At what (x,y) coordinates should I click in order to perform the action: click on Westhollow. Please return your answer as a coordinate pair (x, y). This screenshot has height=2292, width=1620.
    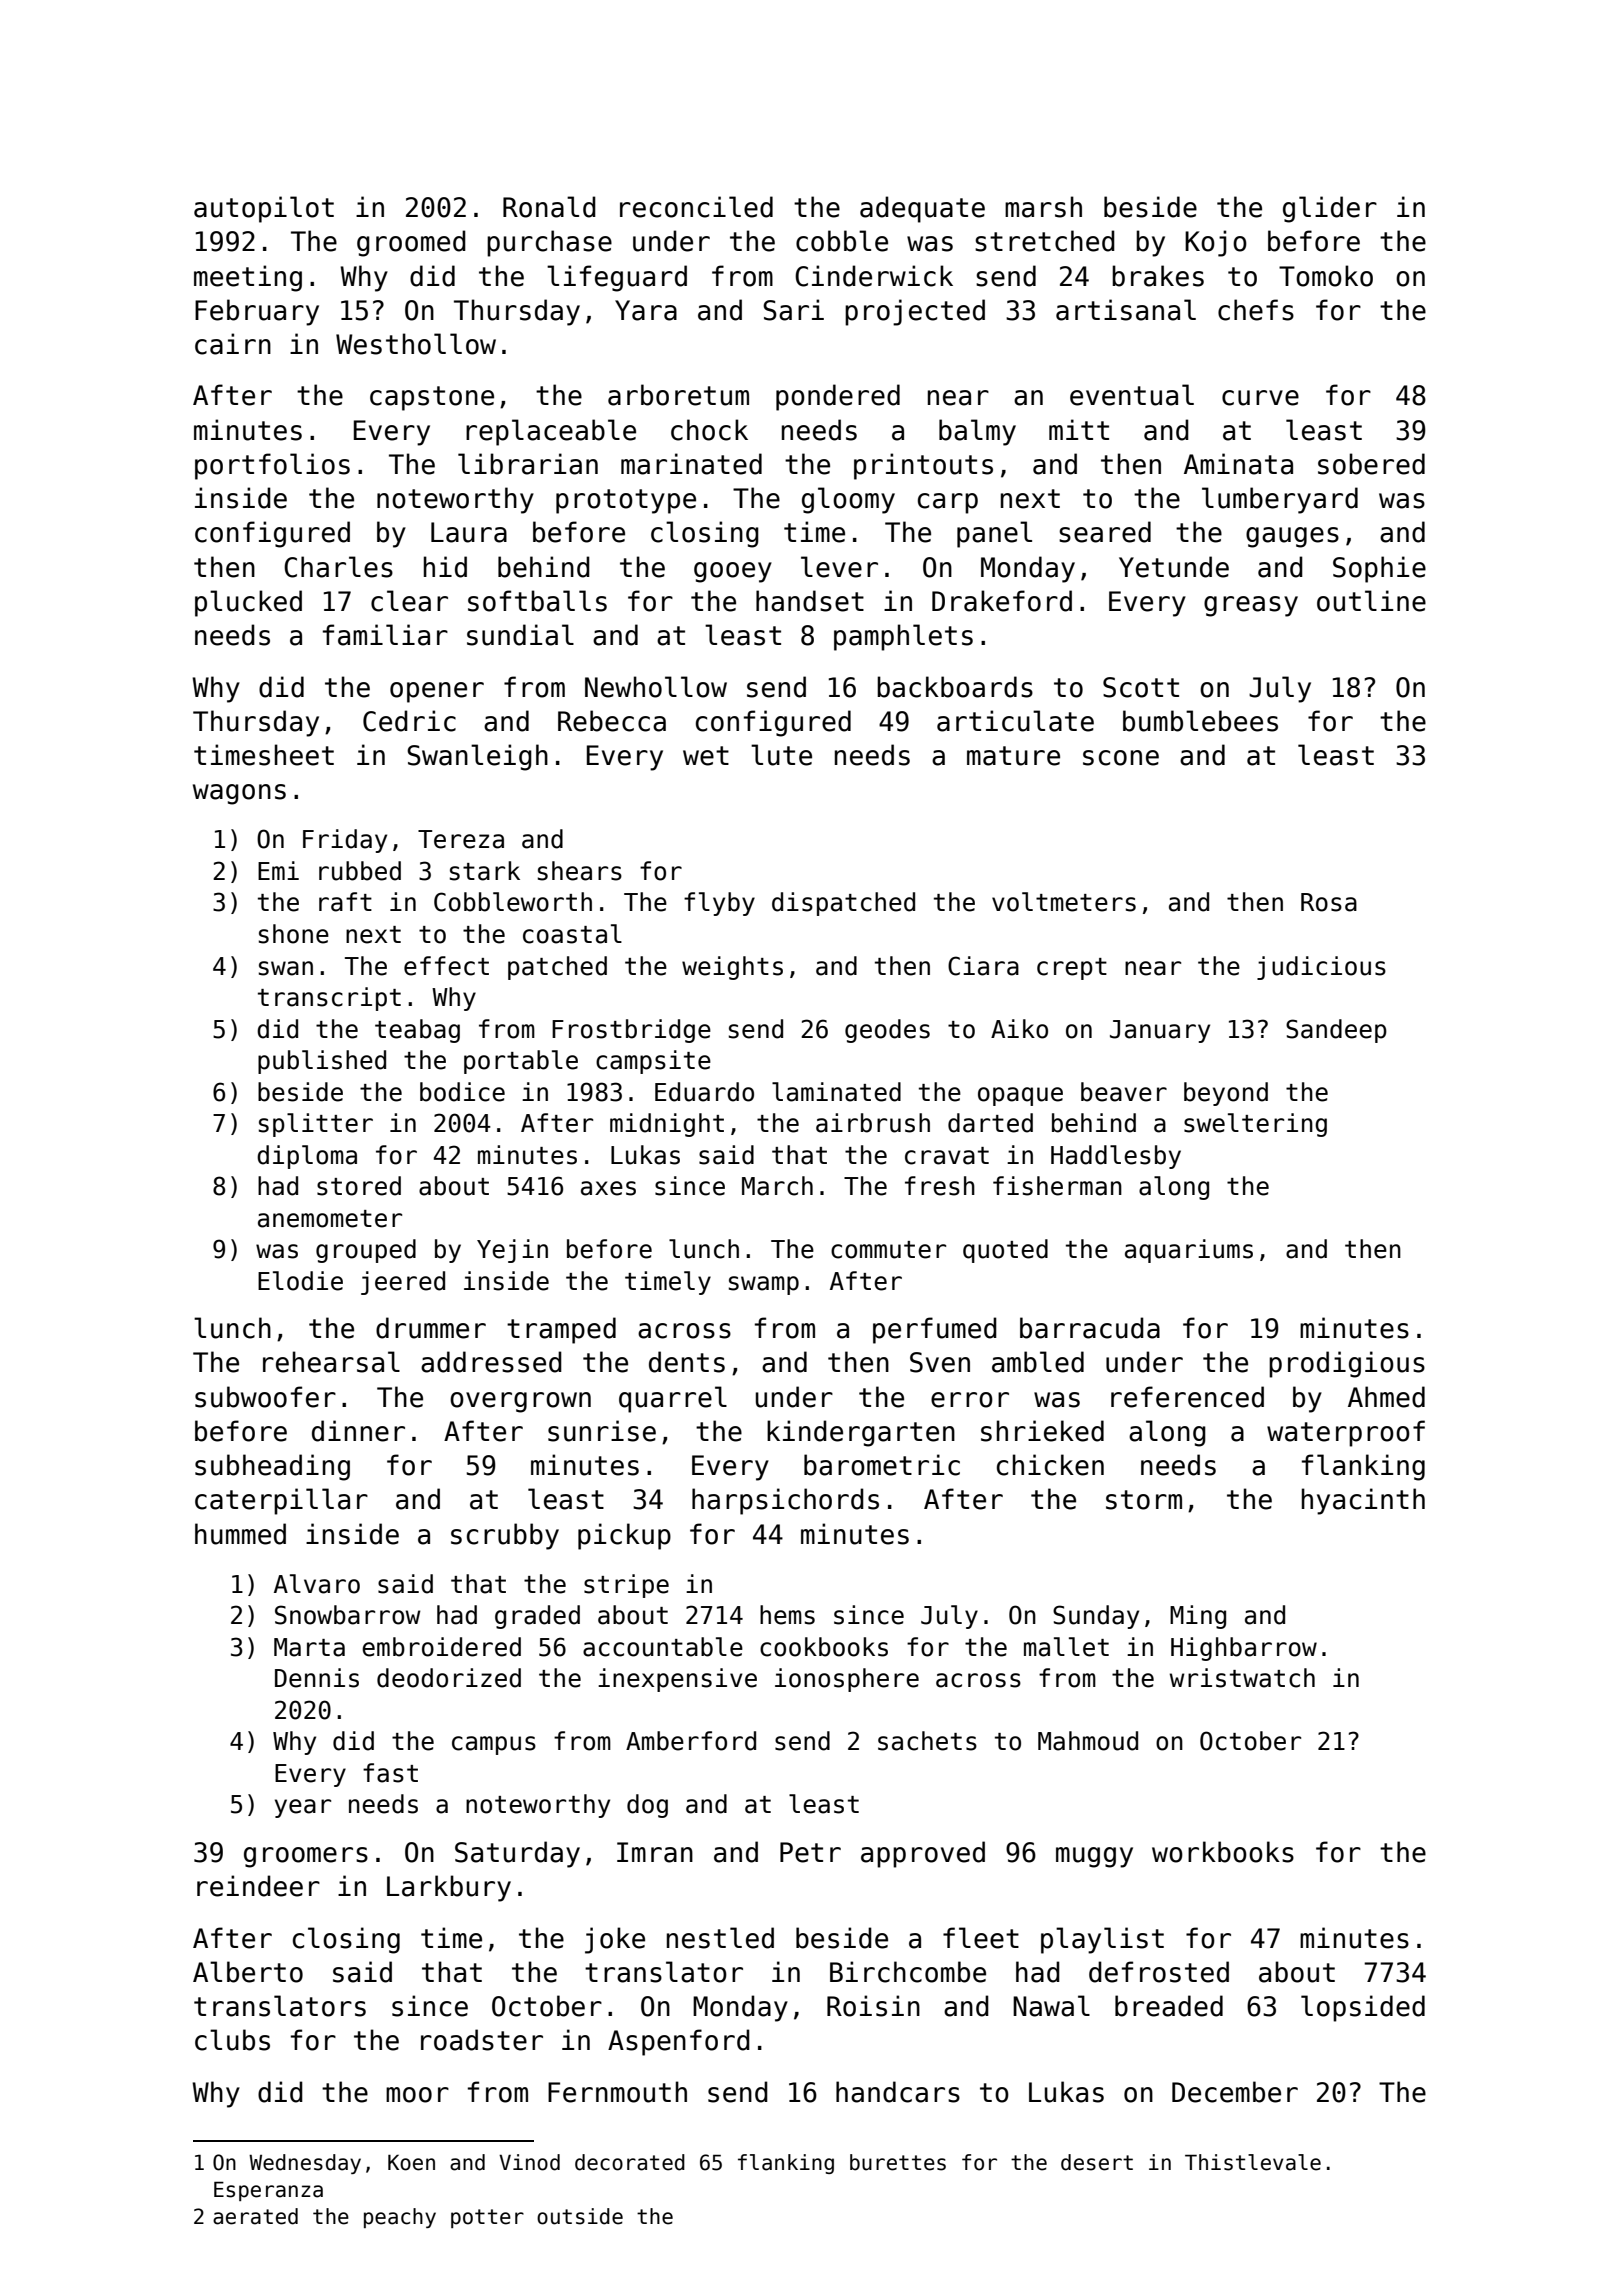
    Looking at the image, I should click on (416, 344).
